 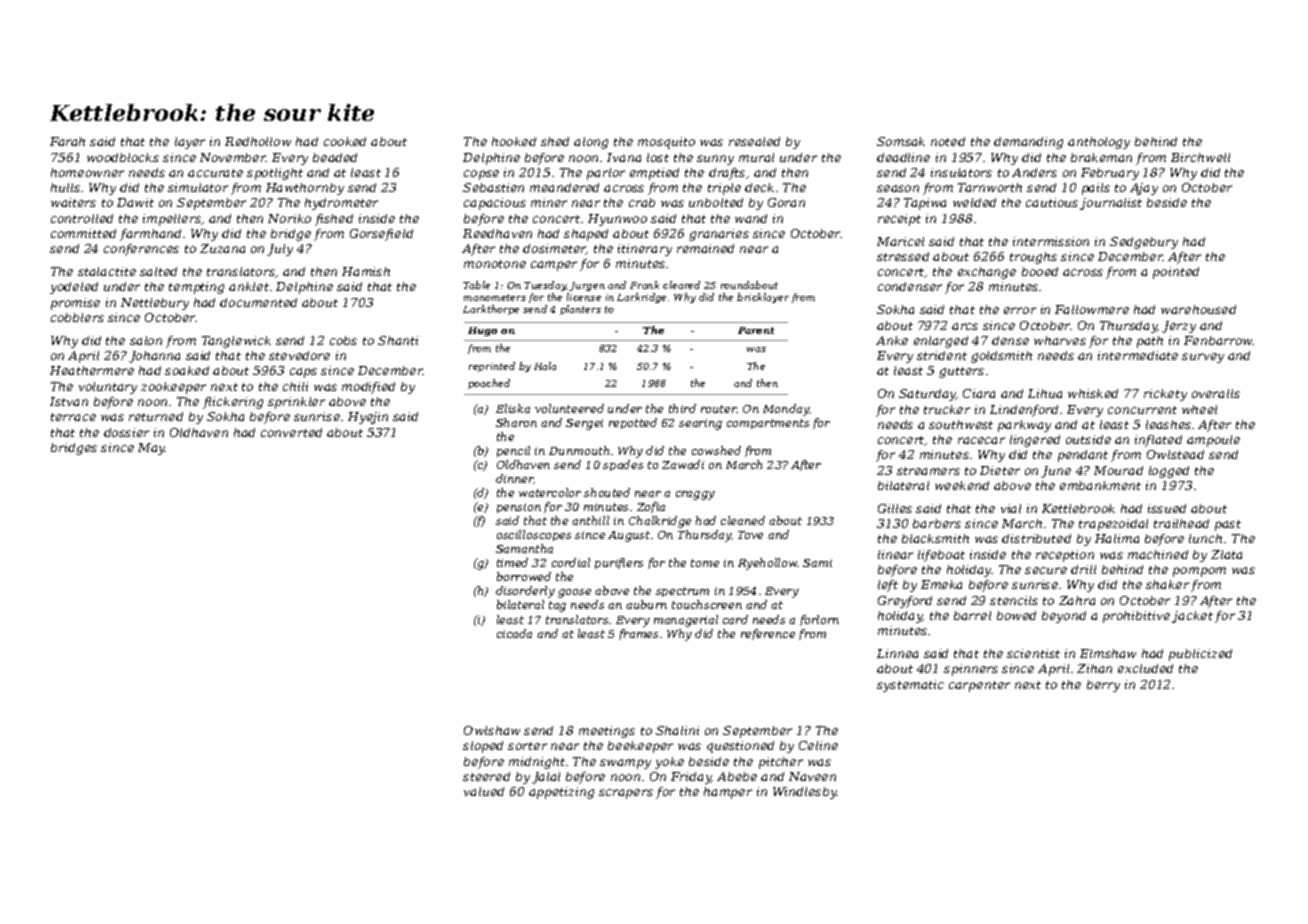 What do you see at coordinates (534, 535) in the screenshot?
I see `oscilloscopes` at bounding box center [534, 535].
